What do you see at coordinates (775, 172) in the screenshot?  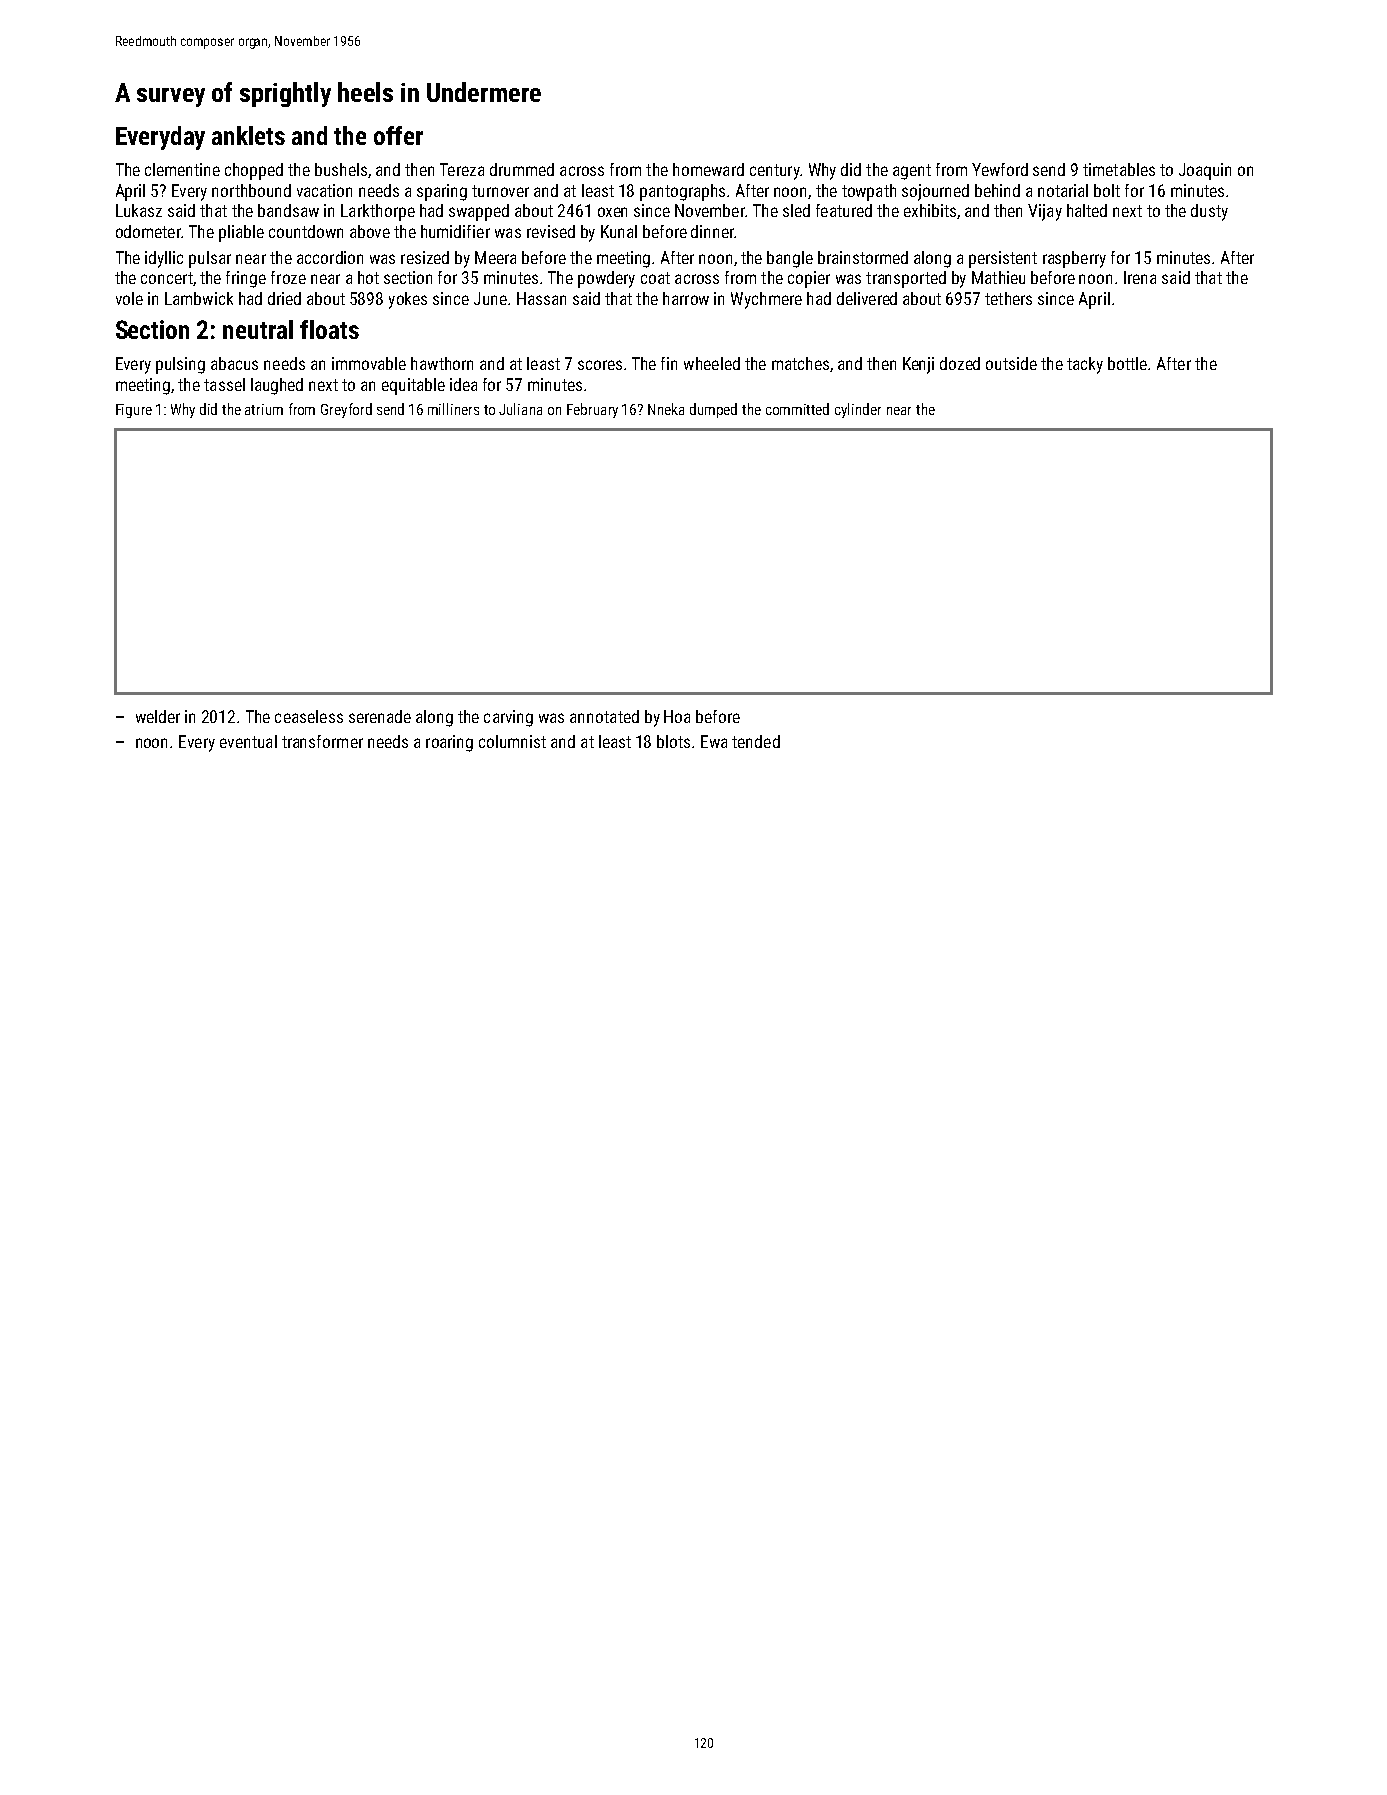 I see `century` at bounding box center [775, 172].
